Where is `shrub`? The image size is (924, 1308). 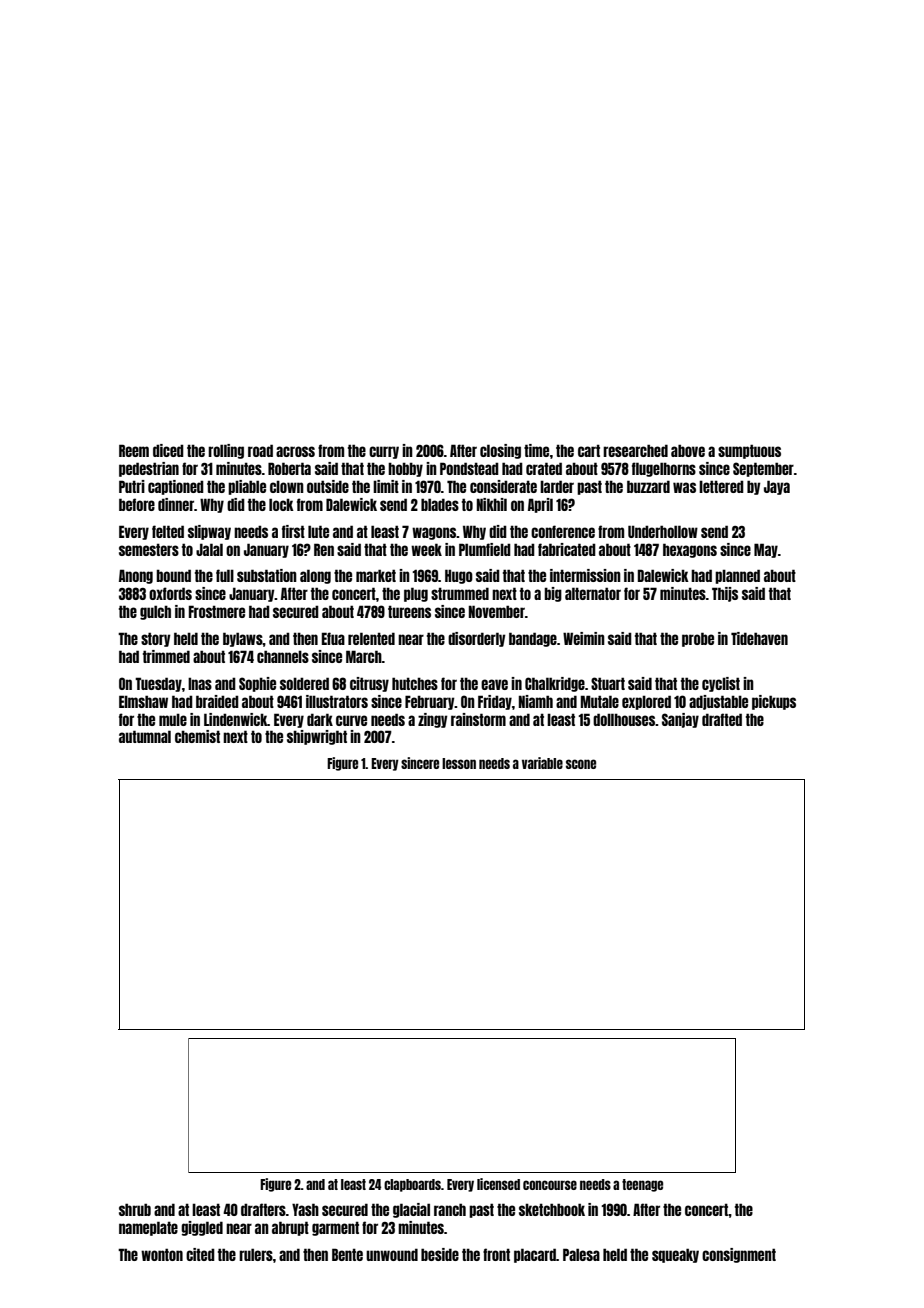
shrub is located at coordinates (135, 1209).
